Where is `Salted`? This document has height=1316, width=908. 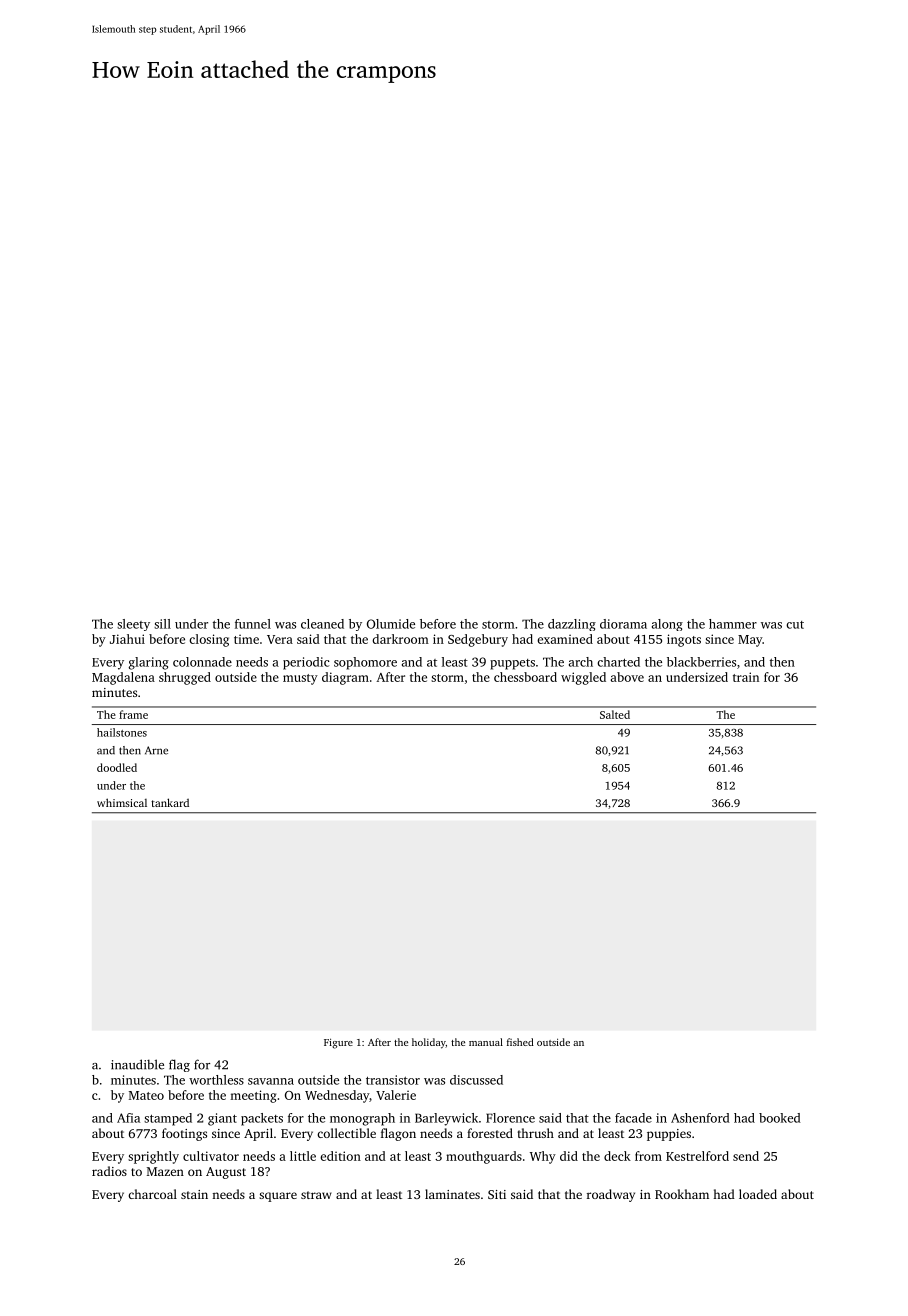
Salted is located at coordinates (615, 714).
